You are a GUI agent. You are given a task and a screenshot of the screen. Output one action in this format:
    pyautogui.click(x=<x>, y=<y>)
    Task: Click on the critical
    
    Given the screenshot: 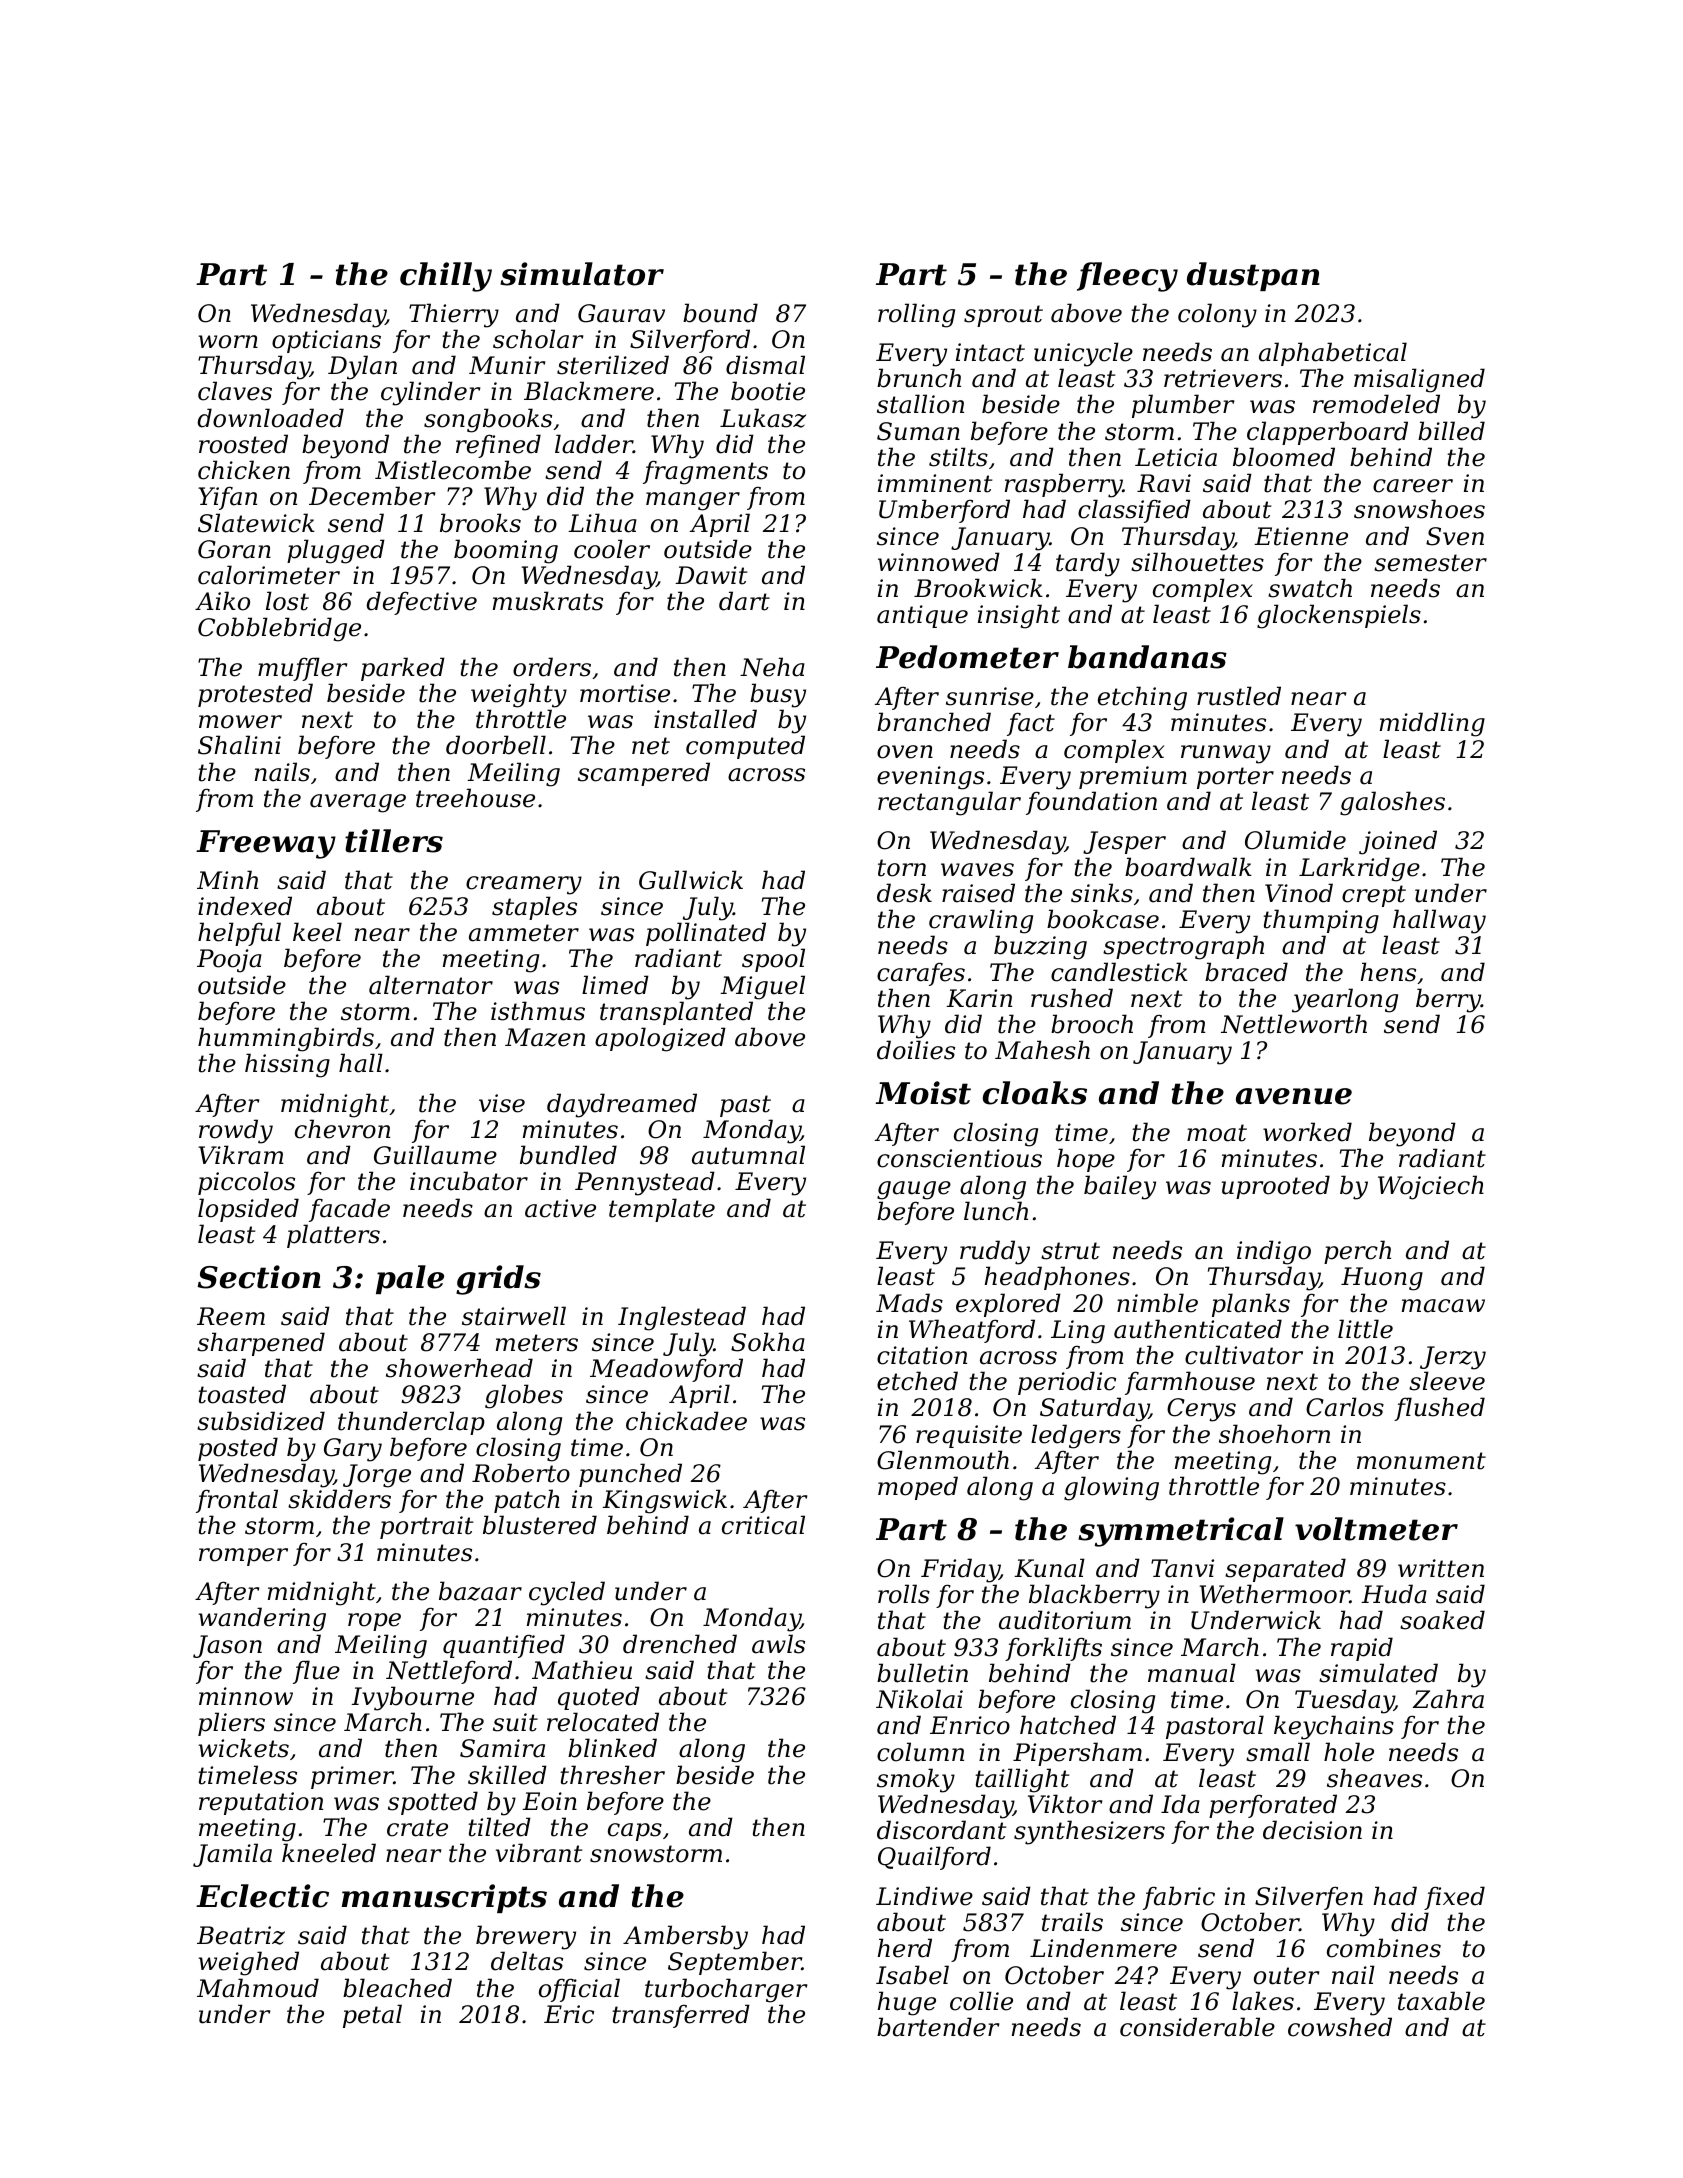 What is the action you would take?
    pyautogui.click(x=763, y=1525)
